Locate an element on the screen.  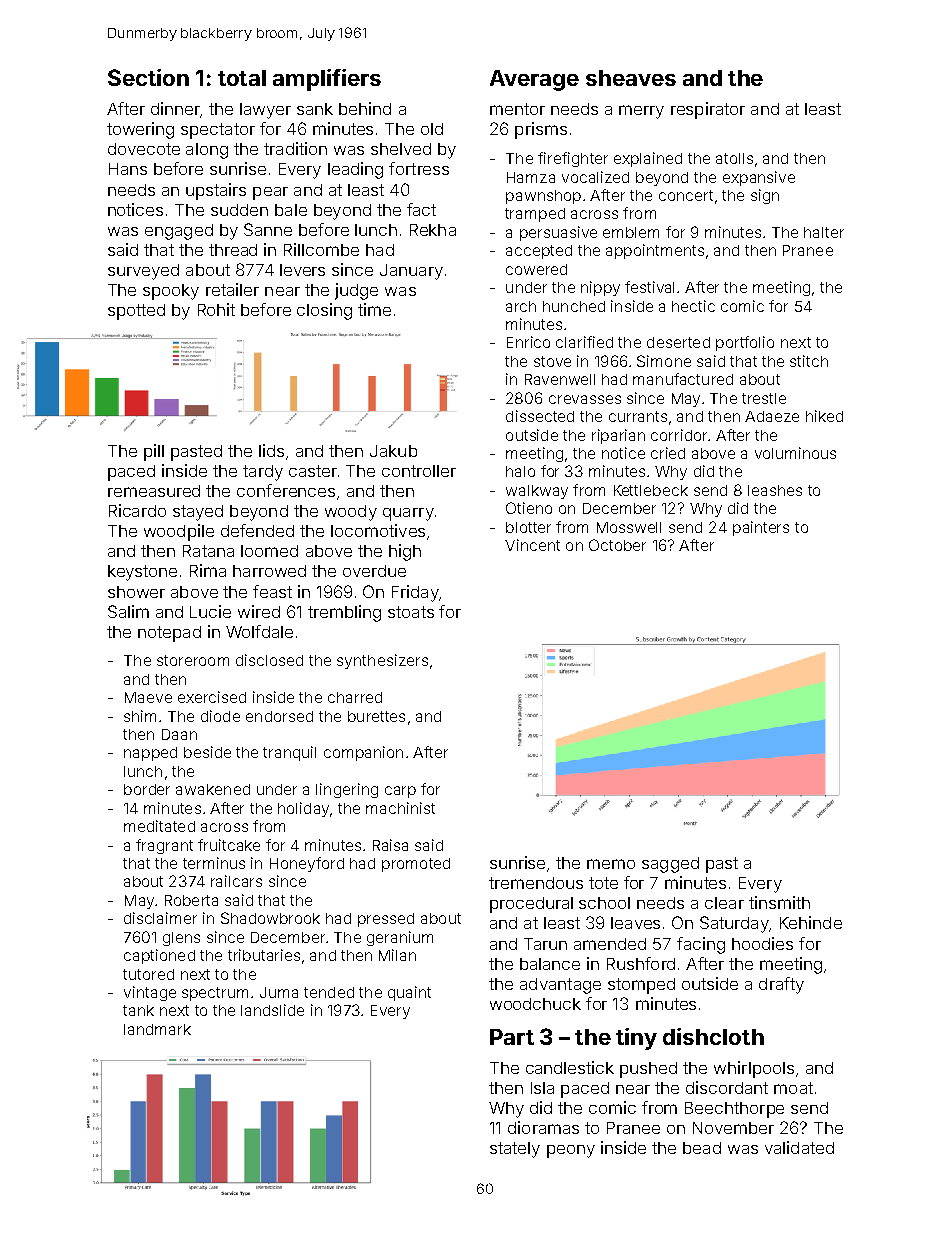
Ratana is located at coordinates (208, 551).
